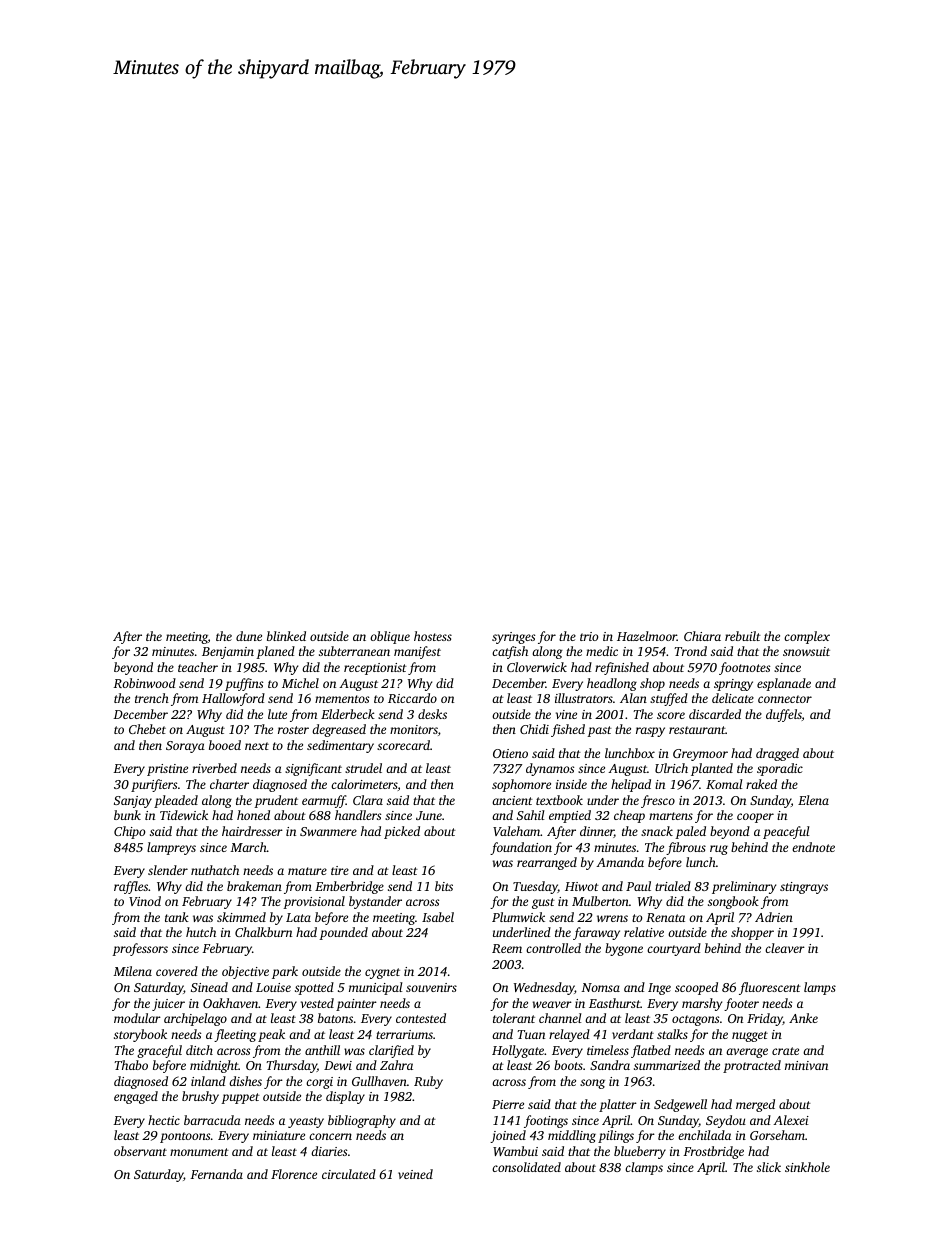  Describe the element at coordinates (690, 651) in the image. I see `Trond` at that location.
